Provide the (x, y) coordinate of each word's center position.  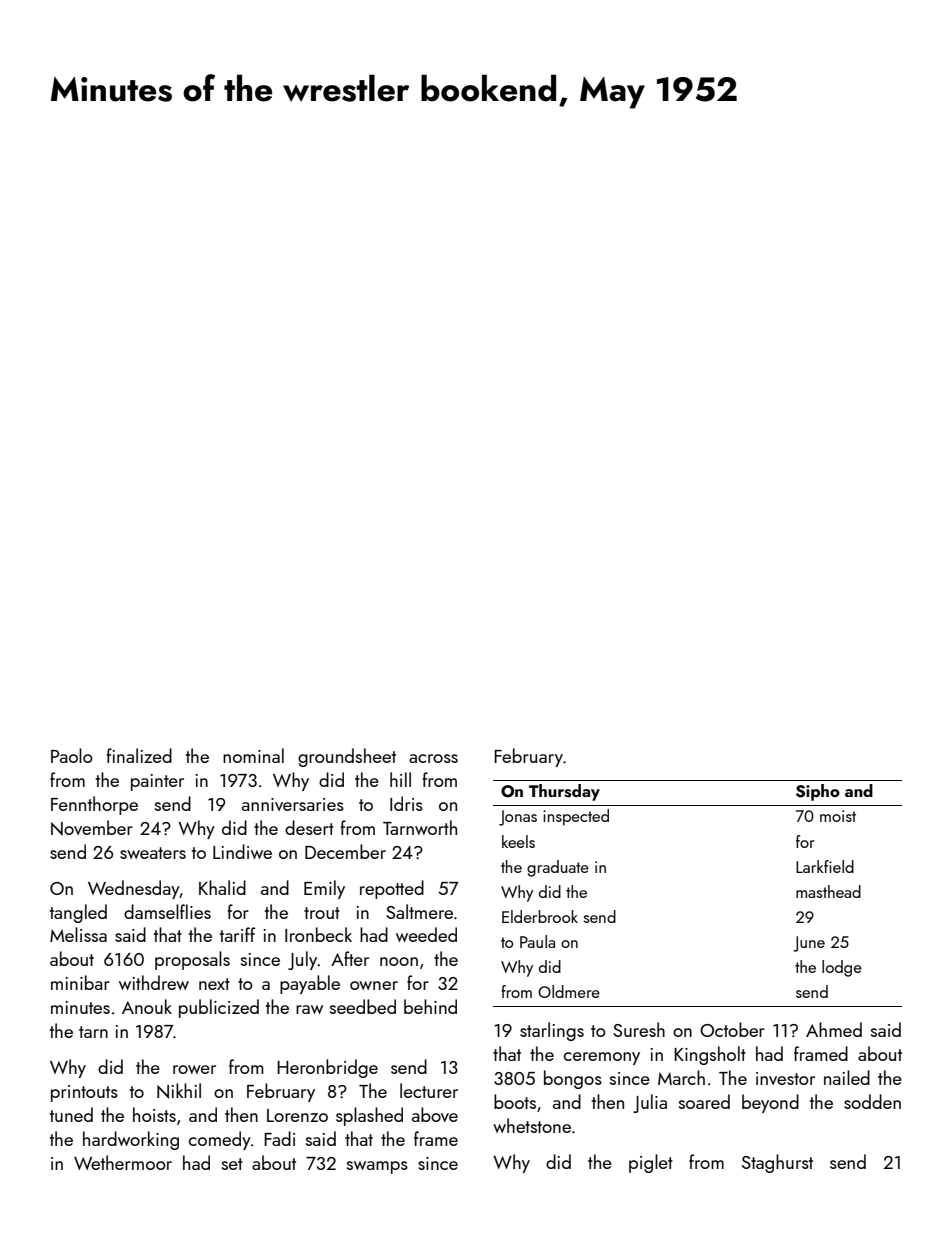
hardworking (131, 1140)
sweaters (153, 853)
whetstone (532, 1125)
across (433, 758)
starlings (552, 1031)
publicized (219, 1008)
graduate (558, 868)
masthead (828, 891)
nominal (253, 755)
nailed (847, 1077)
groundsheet (347, 757)
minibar (80, 982)
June (809, 944)
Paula (537, 941)
